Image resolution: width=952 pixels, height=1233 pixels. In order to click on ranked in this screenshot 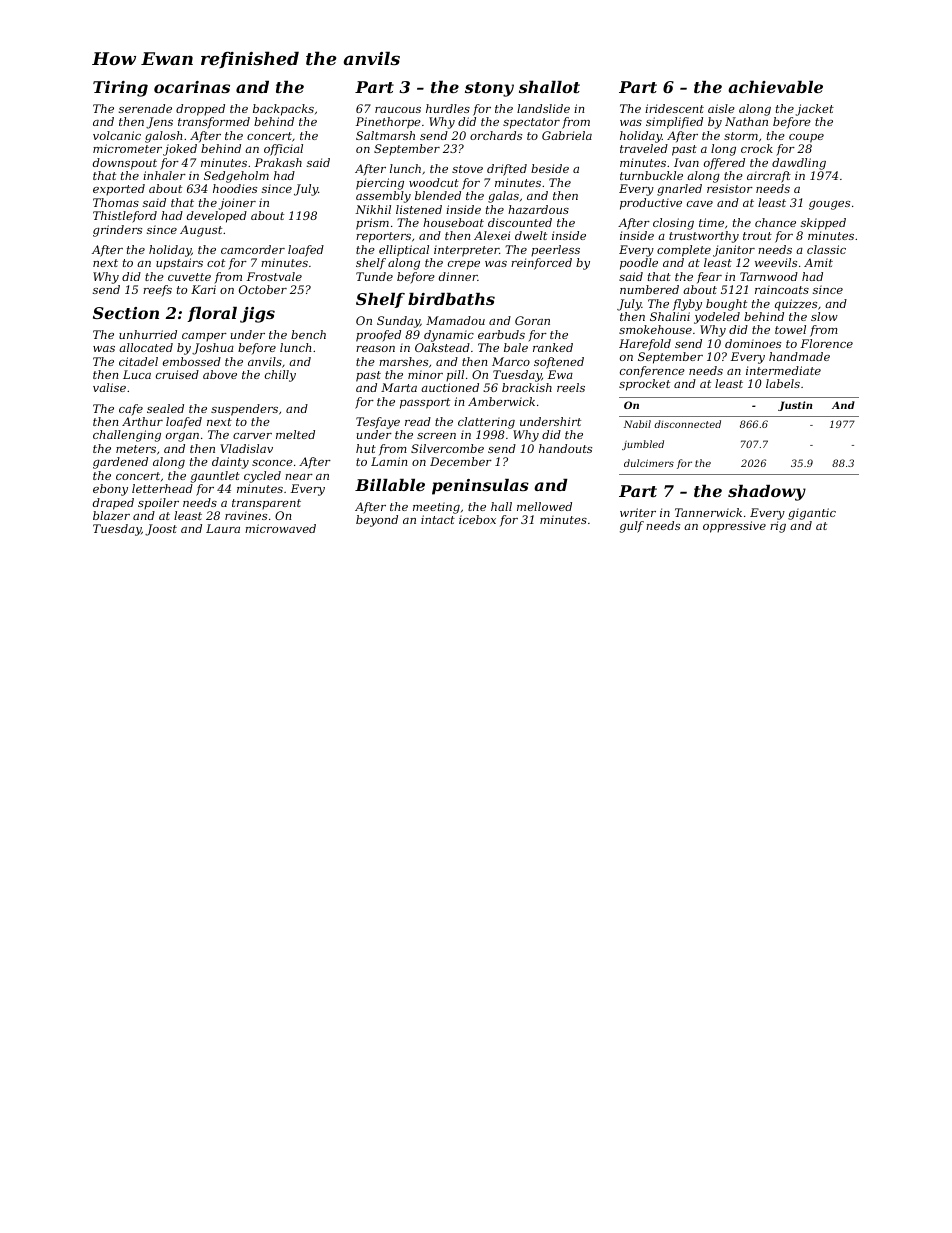, I will do `click(553, 347)`.
